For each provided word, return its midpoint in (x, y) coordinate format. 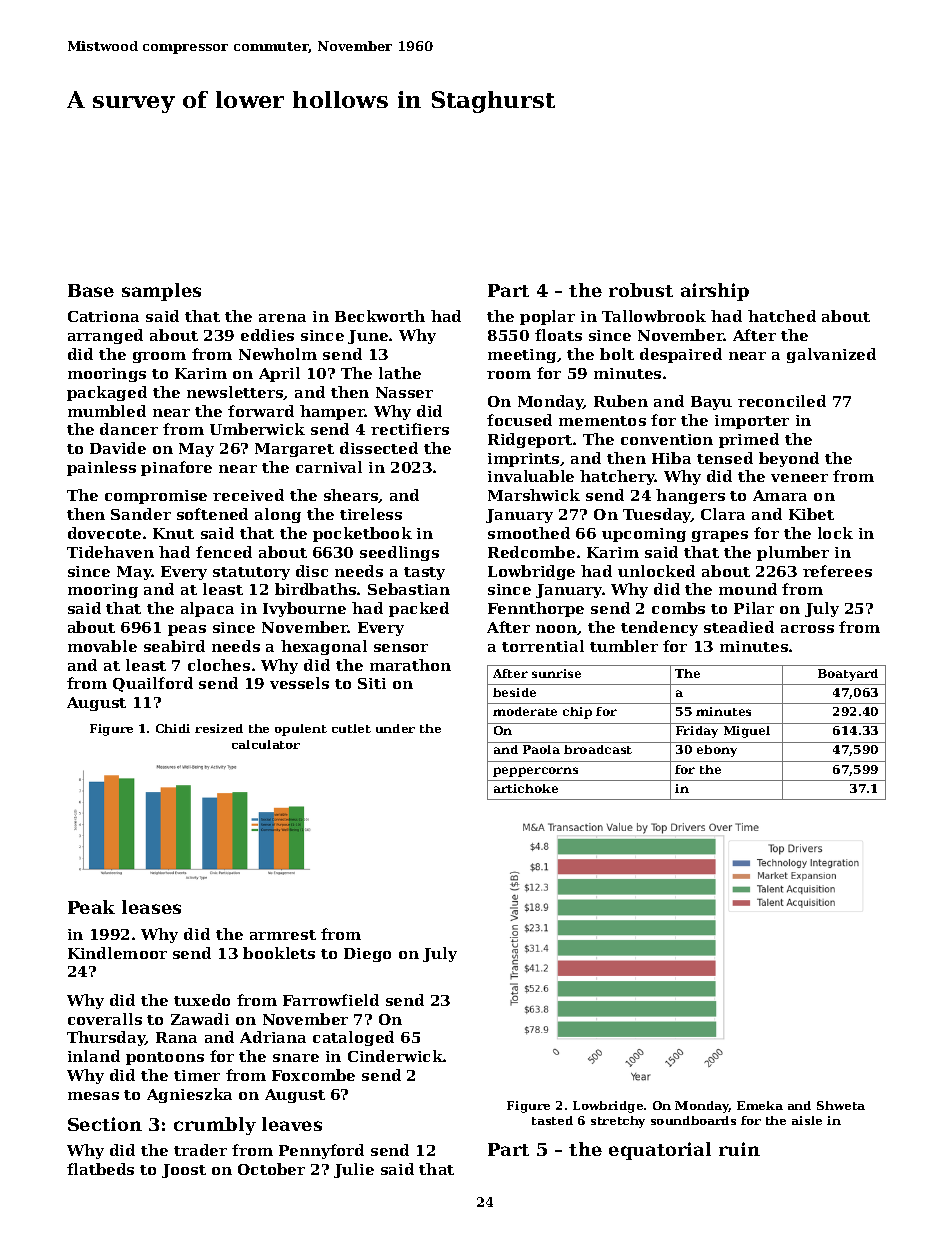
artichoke (526, 788)
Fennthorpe (536, 609)
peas (187, 630)
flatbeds (100, 1169)
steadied (739, 627)
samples (161, 292)
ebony (717, 751)
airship (715, 292)
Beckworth (380, 316)
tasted (552, 1120)
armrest (283, 935)
